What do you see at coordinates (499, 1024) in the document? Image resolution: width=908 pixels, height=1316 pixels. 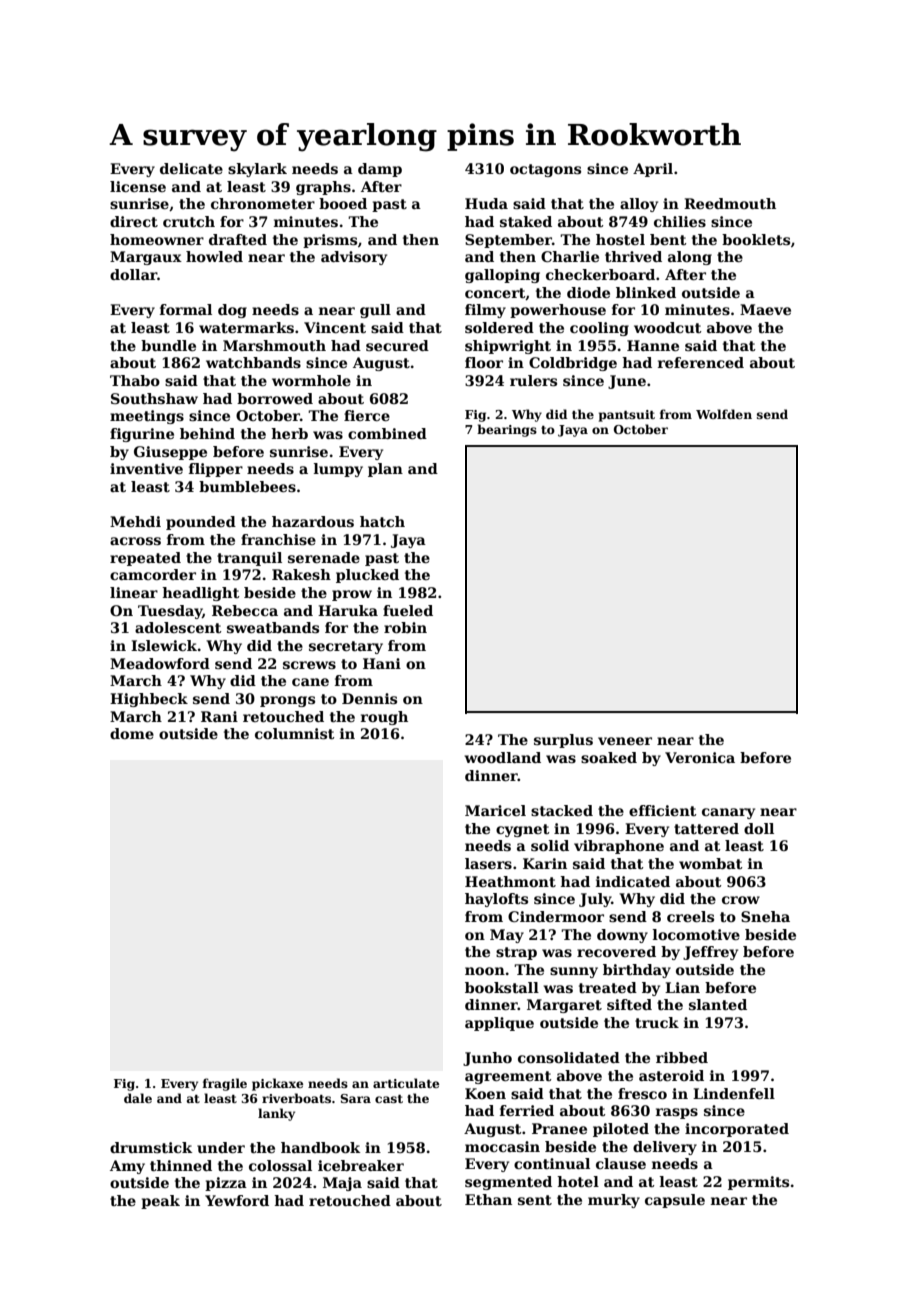 I see `applique` at bounding box center [499, 1024].
